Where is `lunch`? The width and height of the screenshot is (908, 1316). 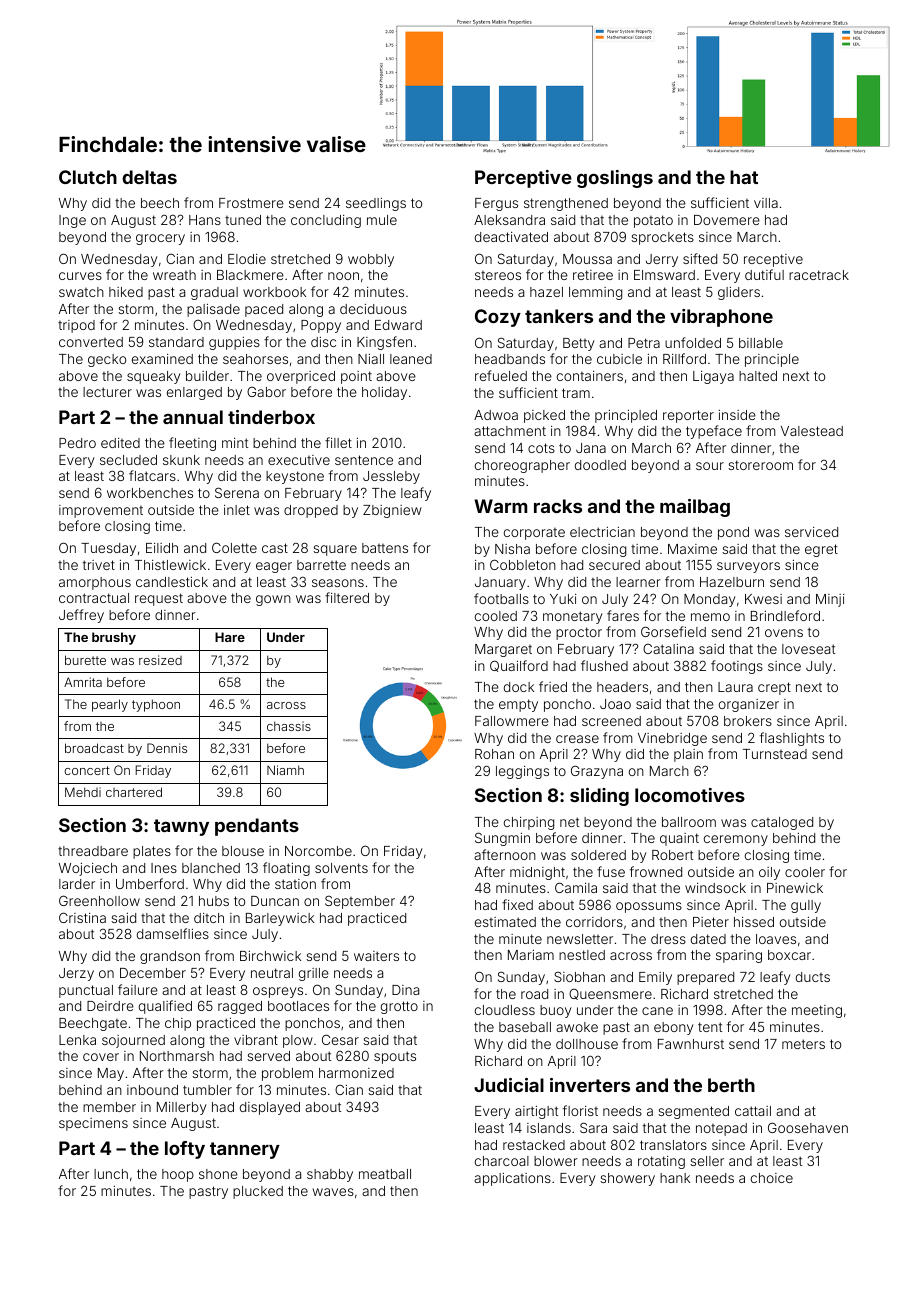 lunch is located at coordinates (111, 1174).
